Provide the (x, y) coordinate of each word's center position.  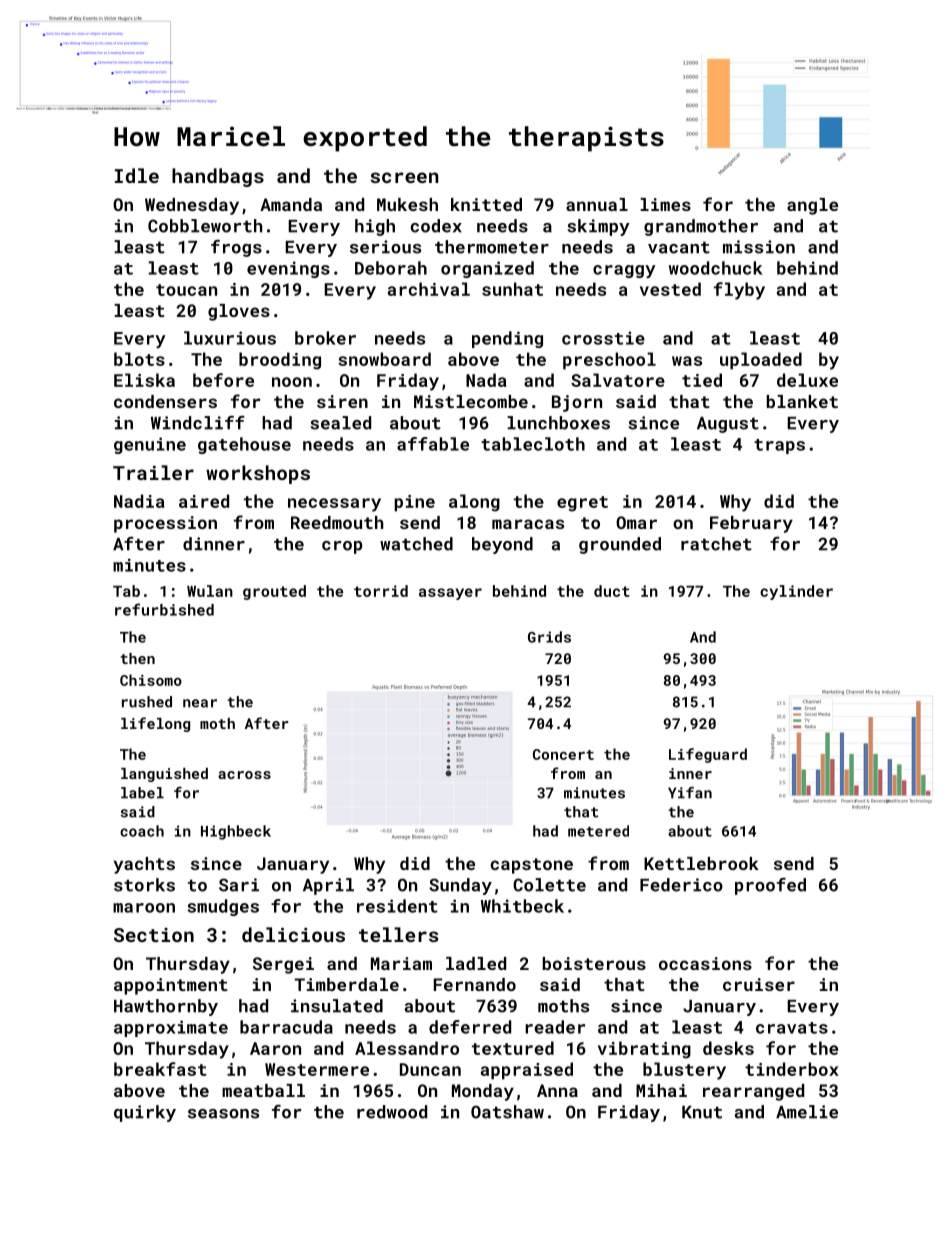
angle (812, 206)
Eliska (144, 380)
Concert (563, 754)
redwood (392, 1112)
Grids (549, 637)
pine (414, 503)
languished (164, 775)
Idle (137, 175)
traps (779, 446)
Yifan (690, 793)
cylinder (796, 592)
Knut (702, 1112)
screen (404, 177)
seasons (223, 1114)
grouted (274, 592)
